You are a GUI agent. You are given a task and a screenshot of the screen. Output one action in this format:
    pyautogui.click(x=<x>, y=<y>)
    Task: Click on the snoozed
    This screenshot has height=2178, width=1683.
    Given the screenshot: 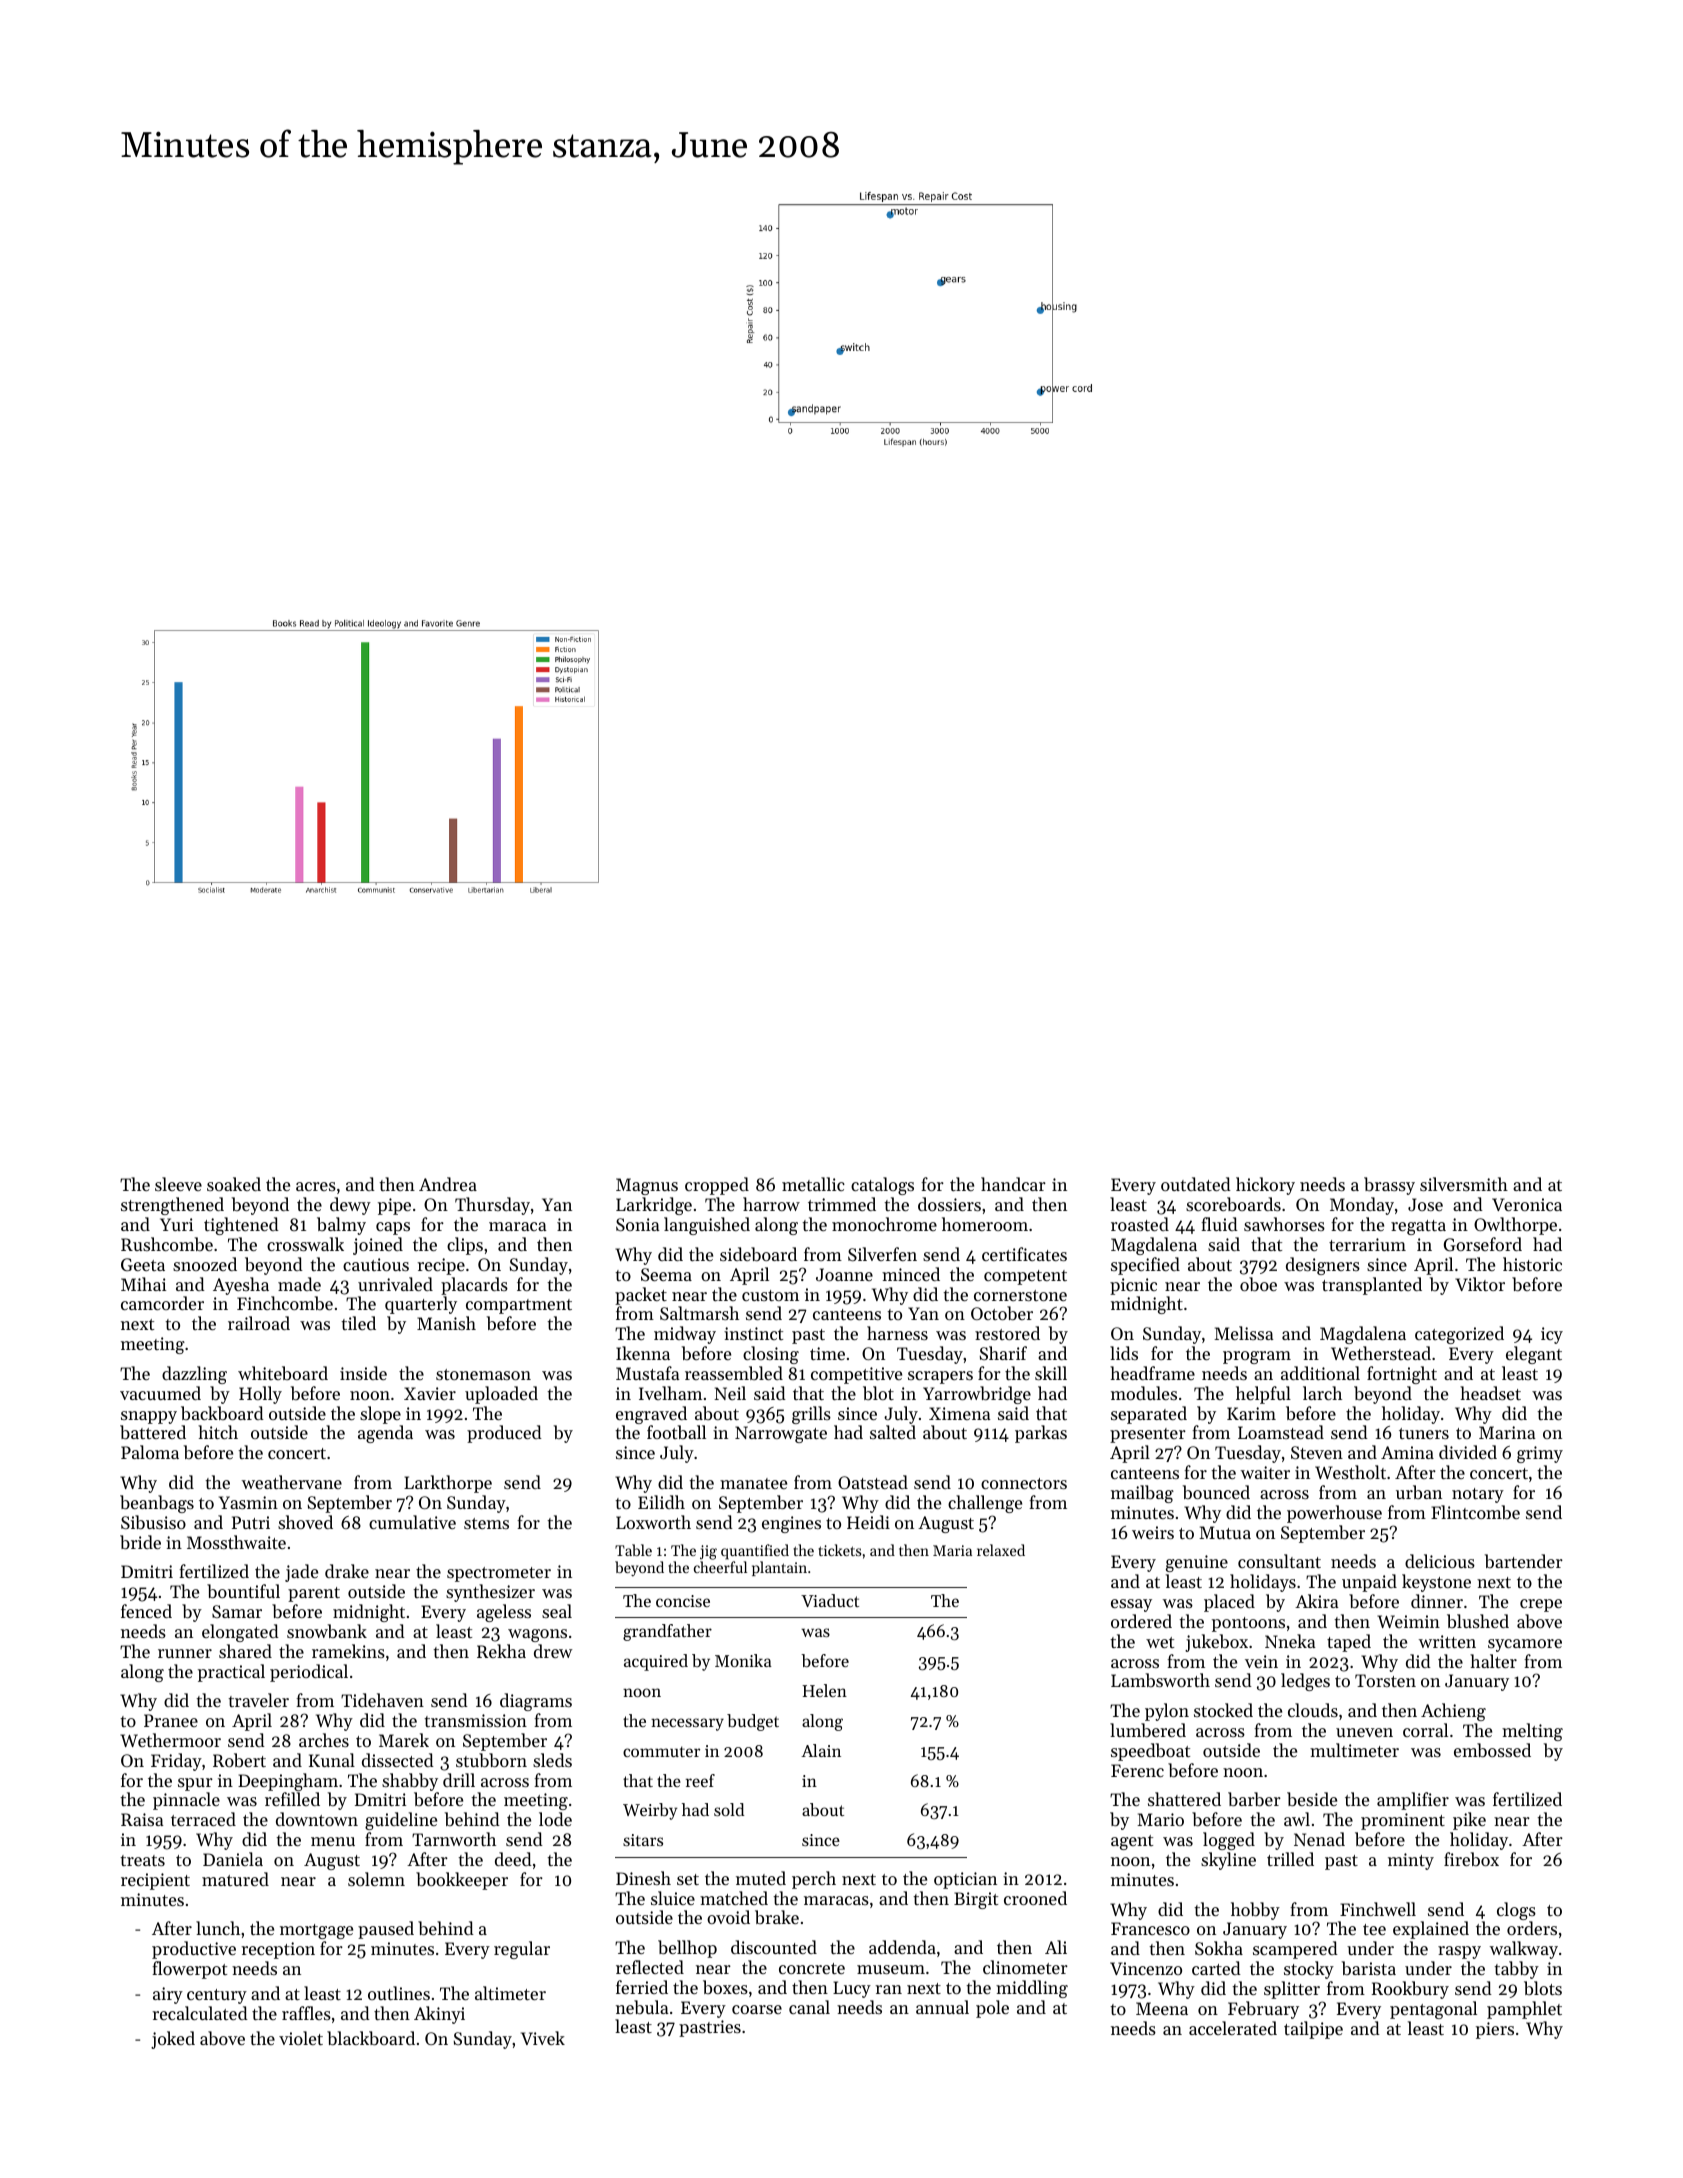 What is the action you would take?
    pyautogui.click(x=205, y=1264)
